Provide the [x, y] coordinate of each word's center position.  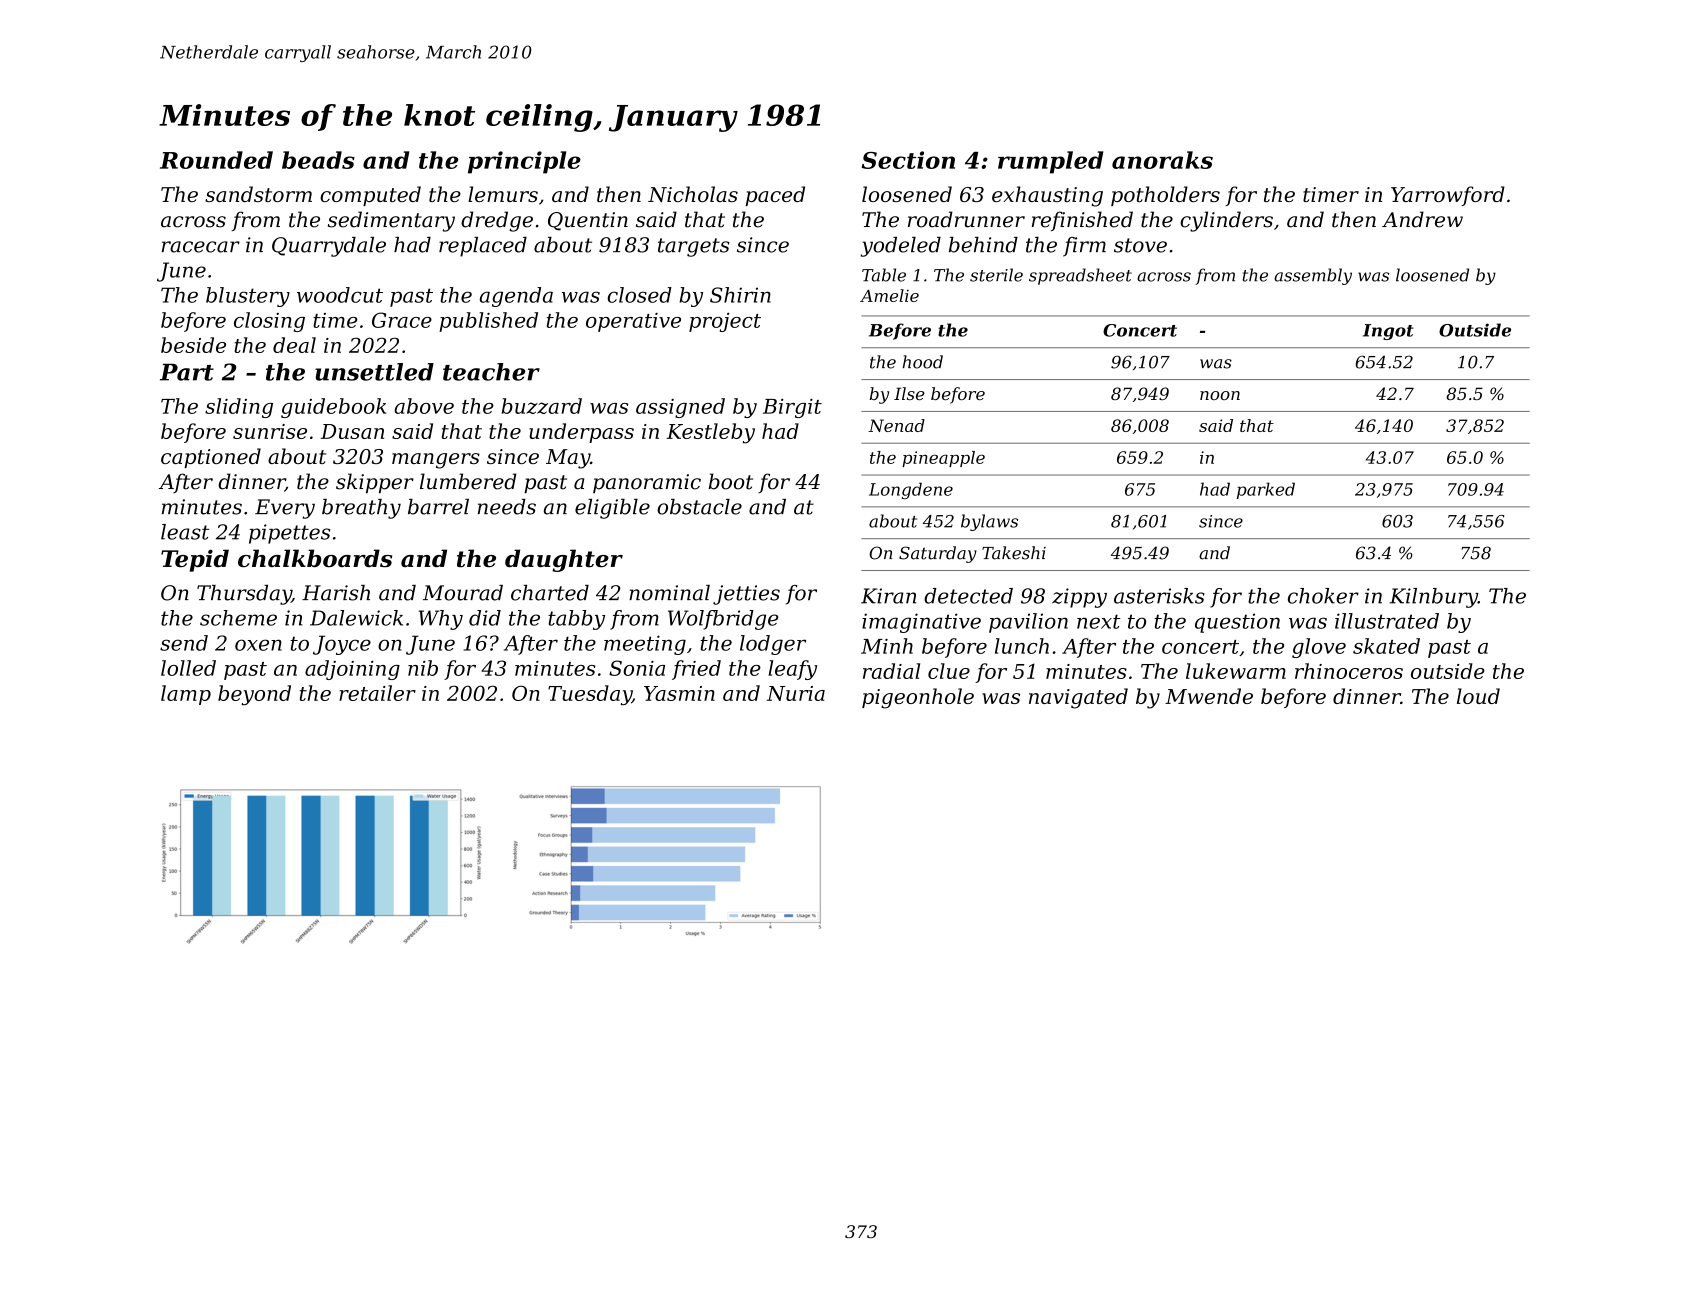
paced [775, 196]
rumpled [1050, 162]
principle [524, 162]
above [424, 406]
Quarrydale [329, 247]
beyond [254, 695]
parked [1266, 490]
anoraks [1162, 160]
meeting [645, 645]
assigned [680, 408]
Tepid [195, 560]
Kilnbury [1434, 598]
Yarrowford [1448, 196]
